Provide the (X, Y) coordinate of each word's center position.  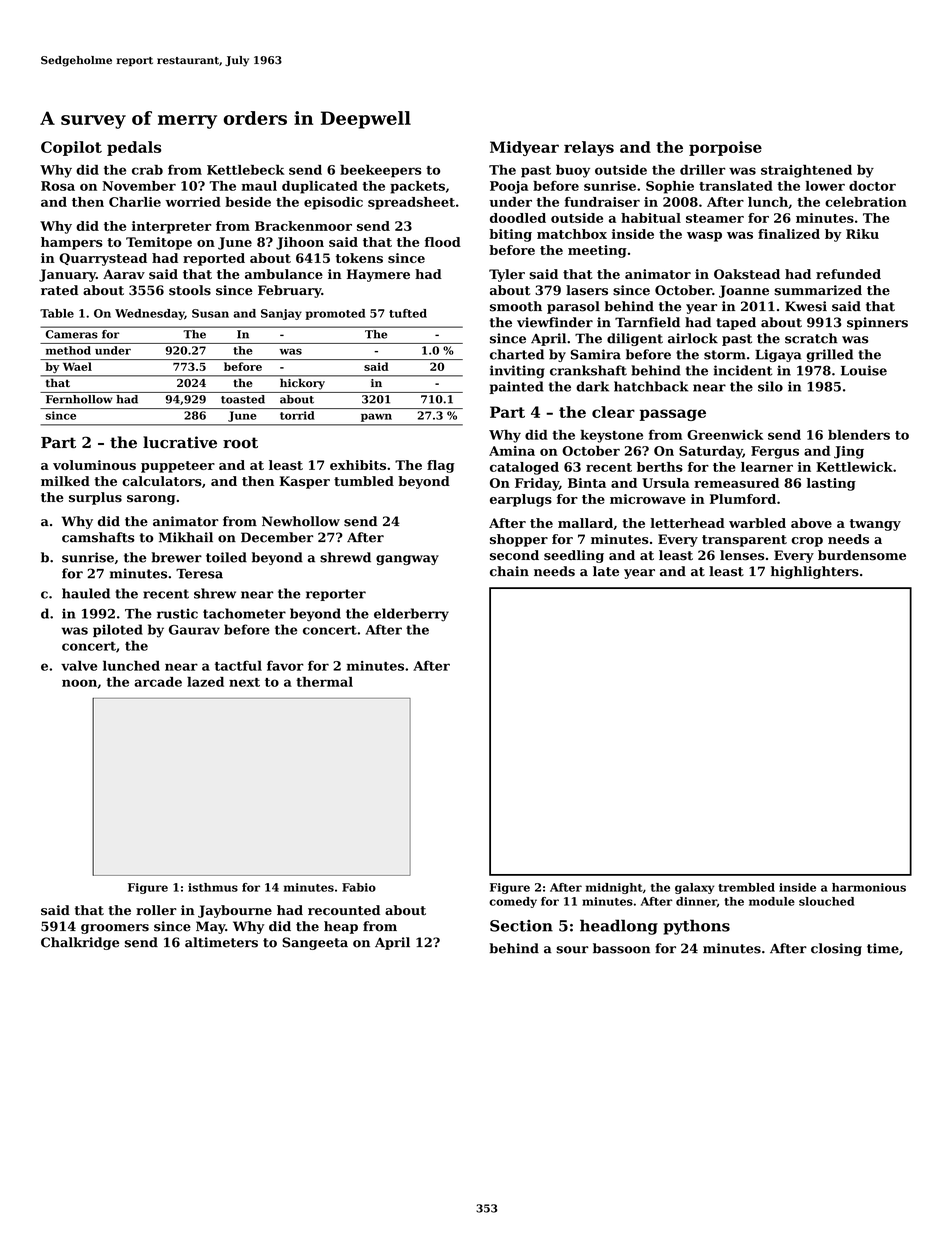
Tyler (507, 275)
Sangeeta (315, 943)
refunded (848, 274)
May (210, 927)
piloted (118, 630)
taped (736, 323)
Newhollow (301, 521)
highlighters (815, 572)
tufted (408, 313)
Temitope (159, 243)
